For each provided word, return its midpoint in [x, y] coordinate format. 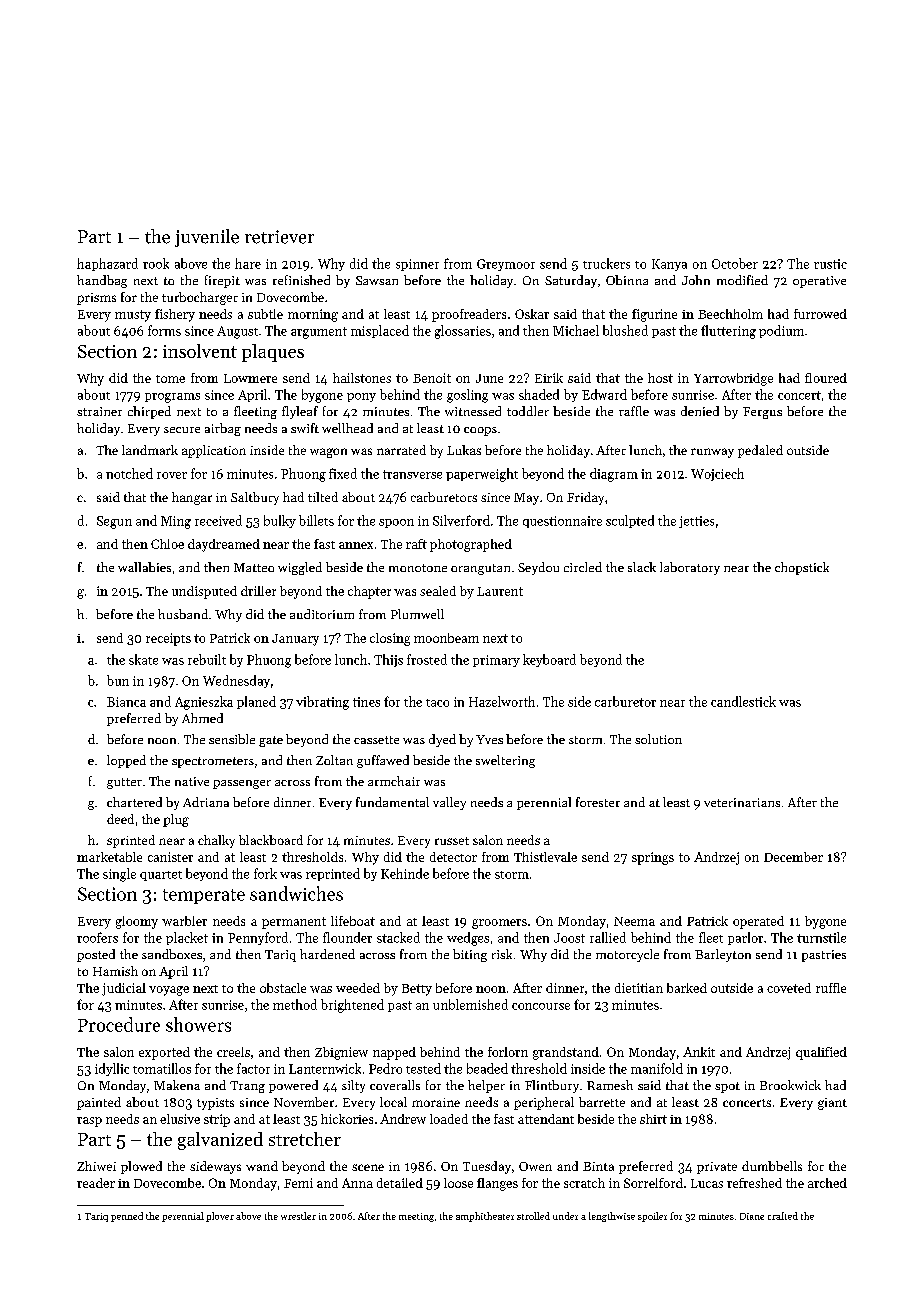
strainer [99, 411]
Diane [752, 1216]
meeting [416, 1217]
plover [220, 1217]
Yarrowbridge [733, 379]
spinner [417, 265]
